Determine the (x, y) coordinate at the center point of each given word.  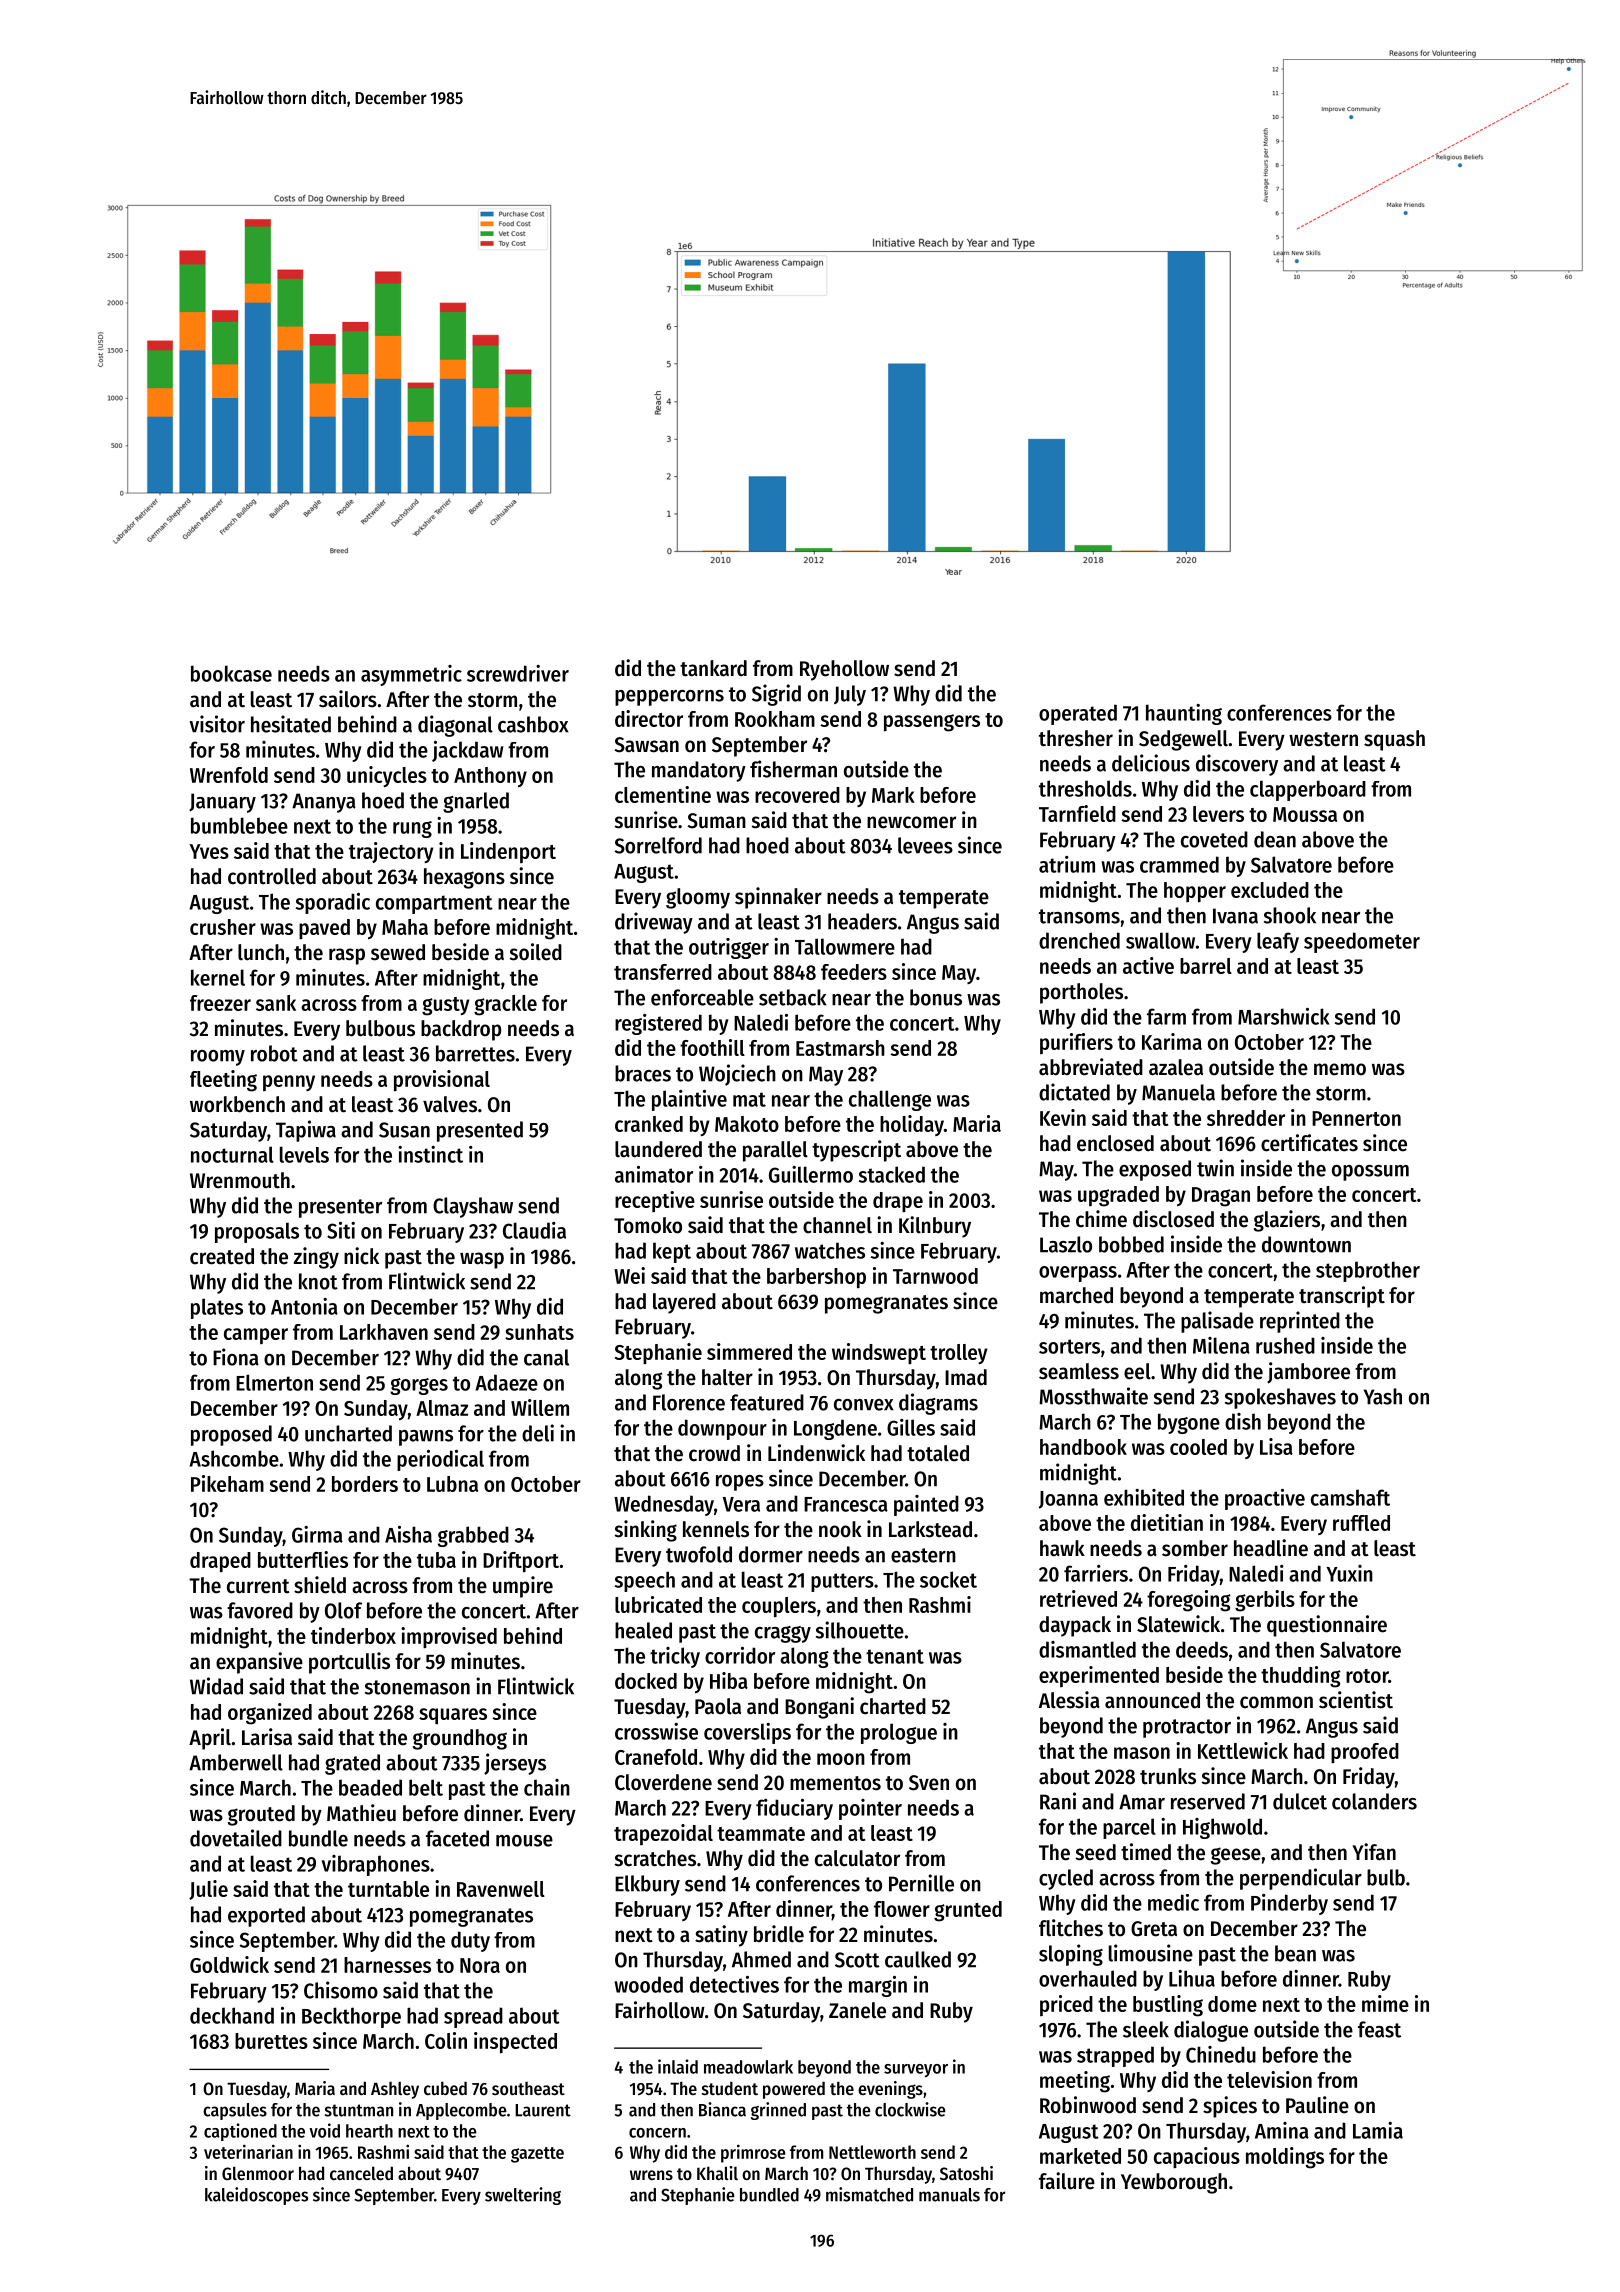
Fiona (236, 1357)
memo (1340, 1069)
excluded (1270, 890)
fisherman (793, 769)
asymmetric (411, 675)
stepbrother (1368, 1271)
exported (266, 1916)
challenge (890, 1100)
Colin (446, 2040)
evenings (890, 2090)
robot (274, 1053)
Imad (966, 1377)
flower (902, 1909)
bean (1295, 1953)
